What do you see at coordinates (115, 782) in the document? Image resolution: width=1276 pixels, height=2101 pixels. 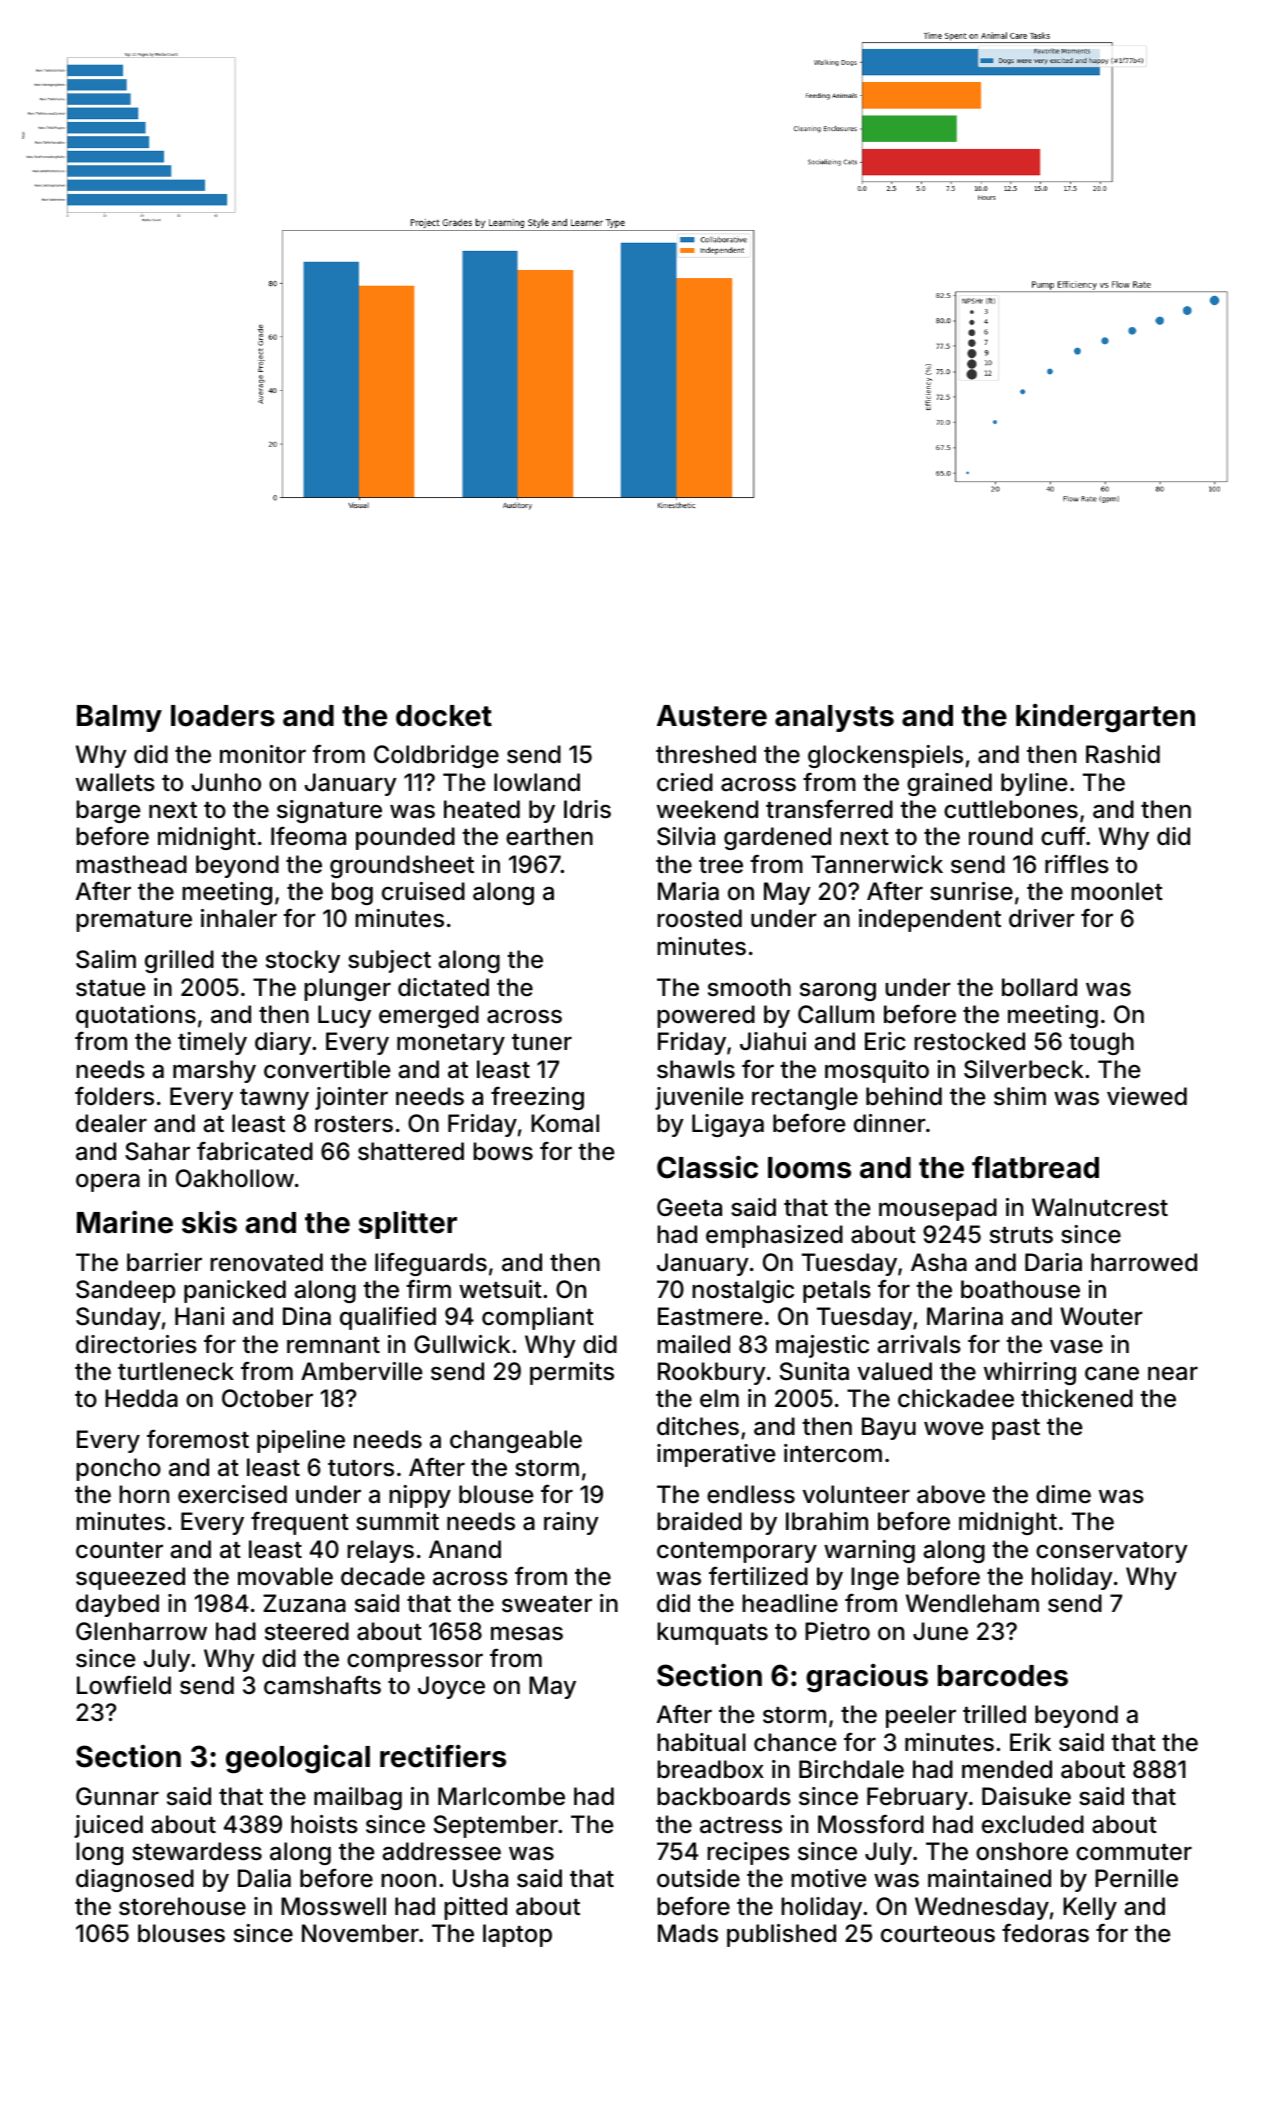 I see `wallets` at bounding box center [115, 782].
